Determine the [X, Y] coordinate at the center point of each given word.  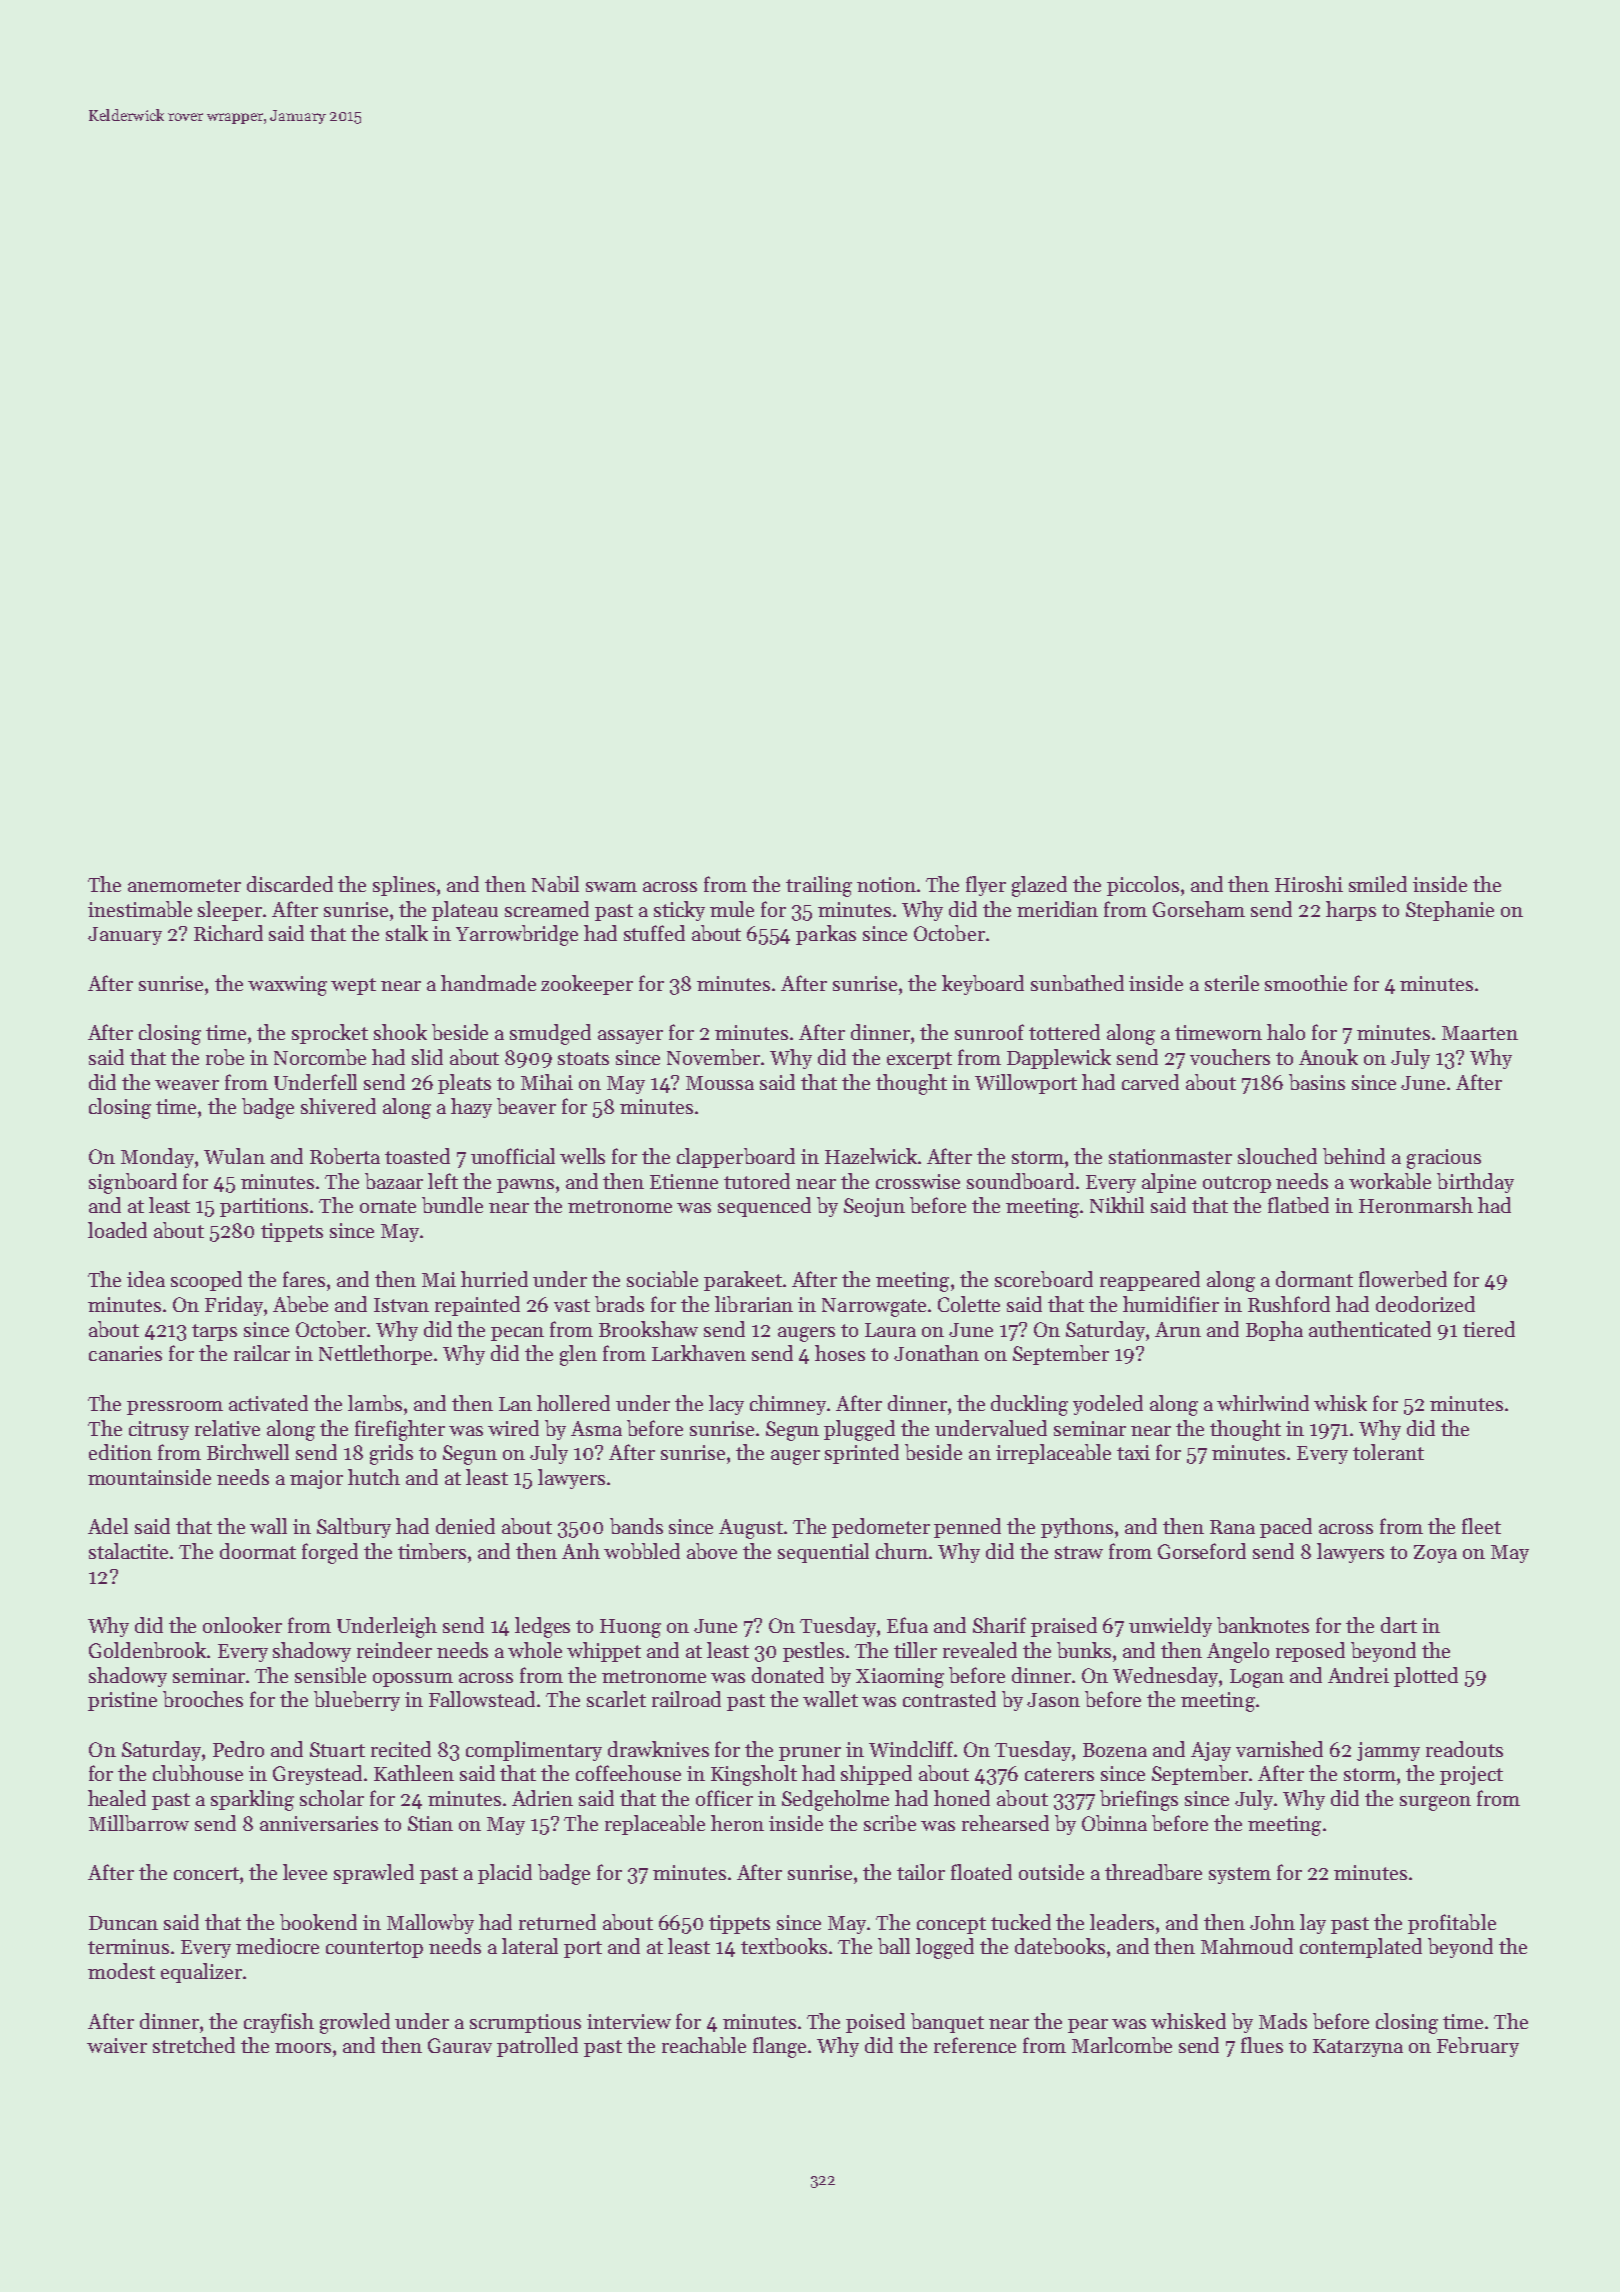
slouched [1277, 1156]
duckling [1029, 1405]
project [1471, 1775]
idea [146, 1279]
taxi [1133, 1452]
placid [505, 1874]
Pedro [238, 1749]
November [714, 1057]
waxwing [287, 986]
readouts [1464, 1749]
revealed [980, 1650]
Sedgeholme [835, 1800]
